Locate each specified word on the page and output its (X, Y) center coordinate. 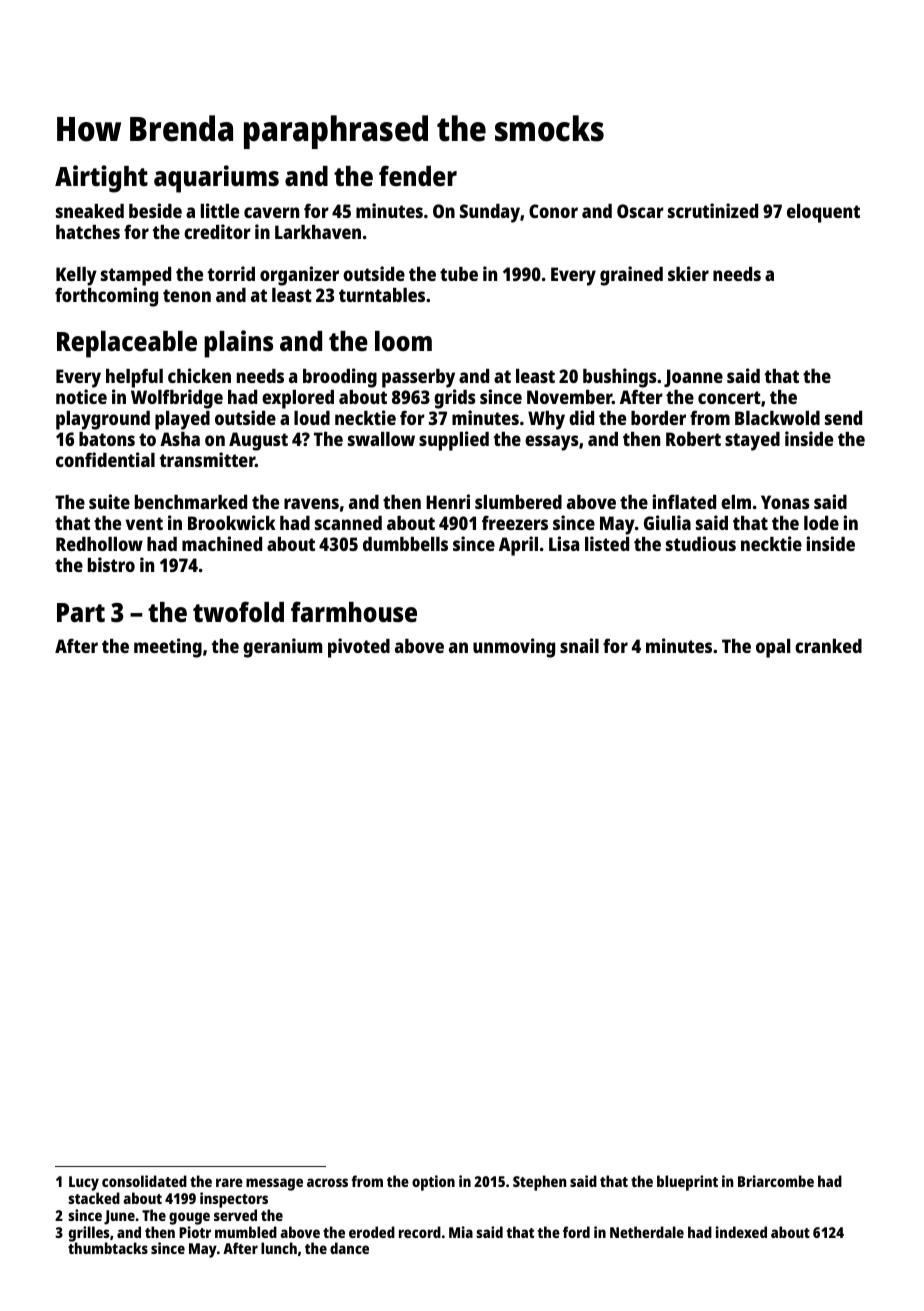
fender (418, 175)
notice (81, 396)
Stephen (540, 1183)
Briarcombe (776, 1181)
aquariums (216, 179)
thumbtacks (108, 1248)
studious (701, 543)
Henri (448, 501)
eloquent (823, 213)
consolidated (144, 1181)
